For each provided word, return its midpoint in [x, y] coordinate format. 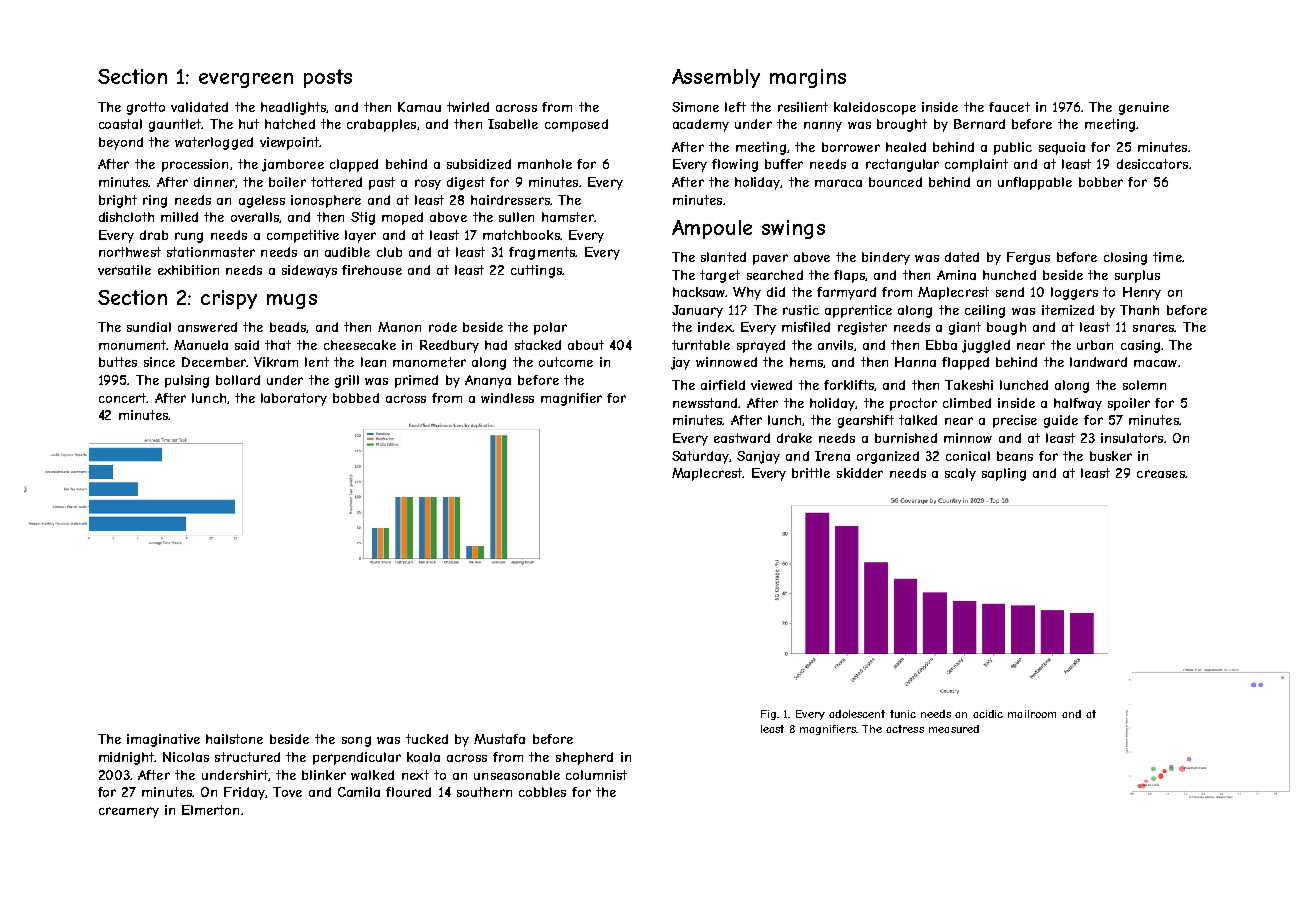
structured [247, 757]
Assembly [716, 78]
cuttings [536, 271]
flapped [965, 363]
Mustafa [499, 739]
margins [808, 78]
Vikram [276, 362]
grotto [146, 108]
